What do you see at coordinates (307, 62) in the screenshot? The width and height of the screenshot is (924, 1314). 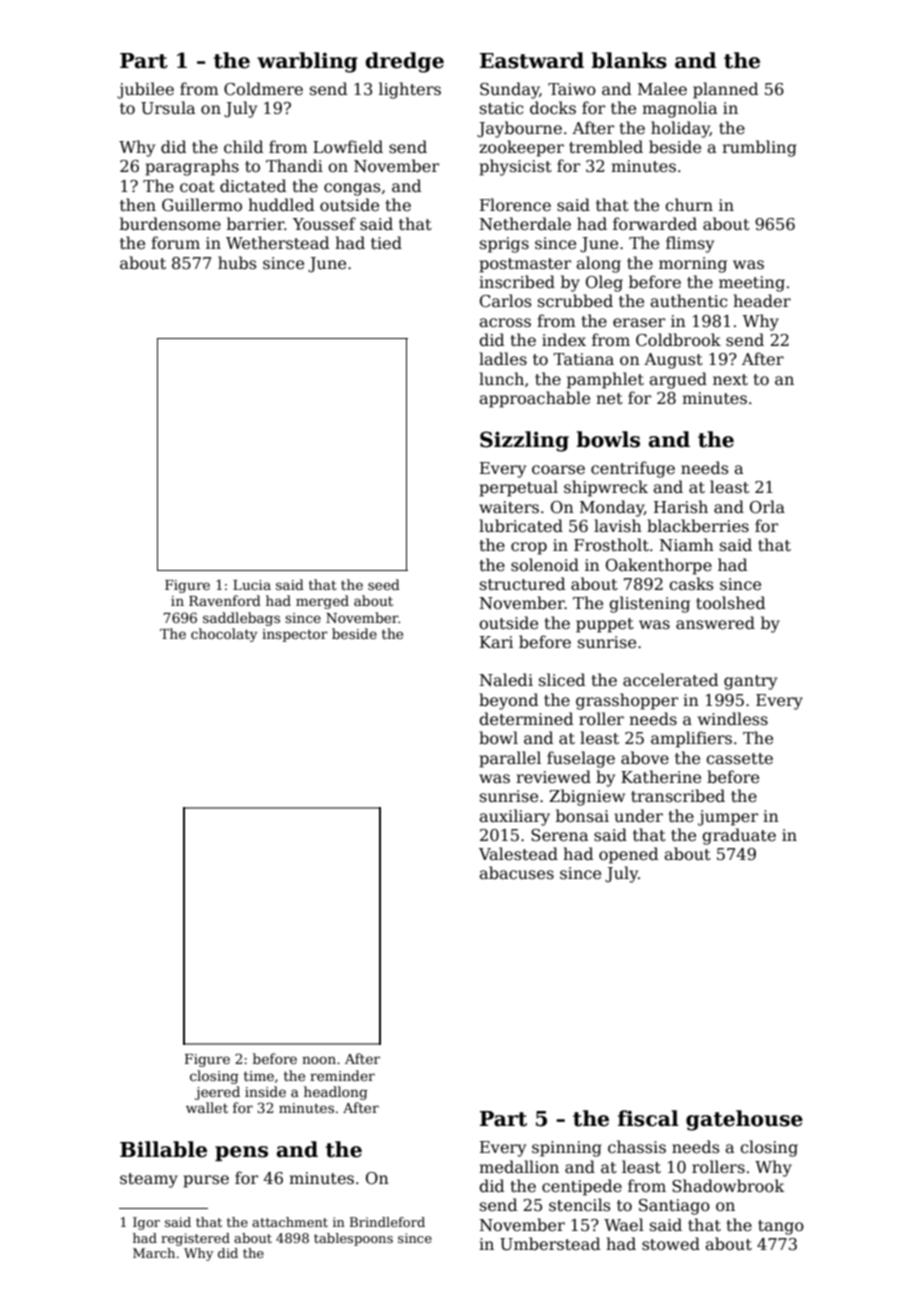 I see `warbling` at bounding box center [307, 62].
